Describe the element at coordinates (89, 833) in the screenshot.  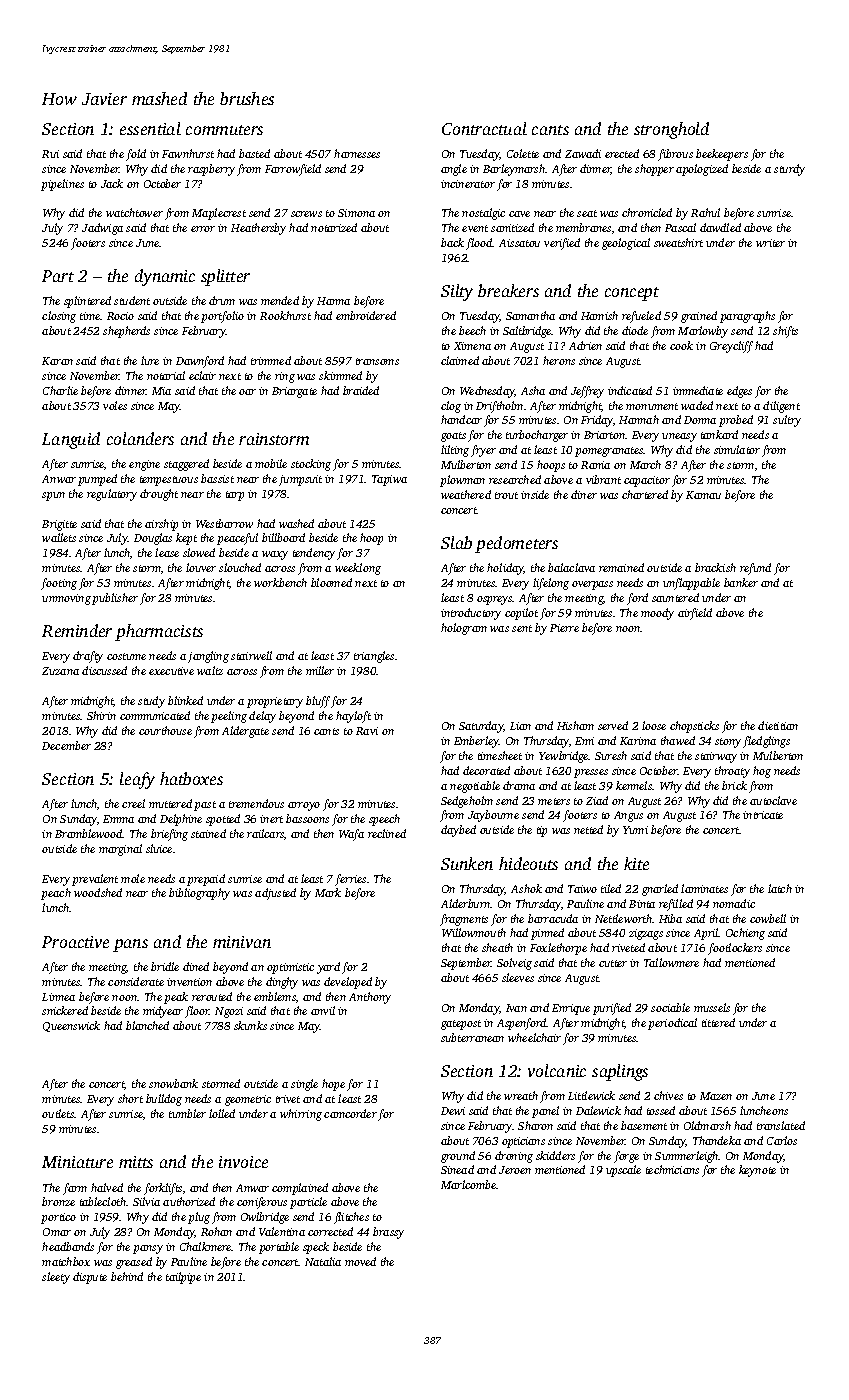
I see `Bramblewood` at that location.
